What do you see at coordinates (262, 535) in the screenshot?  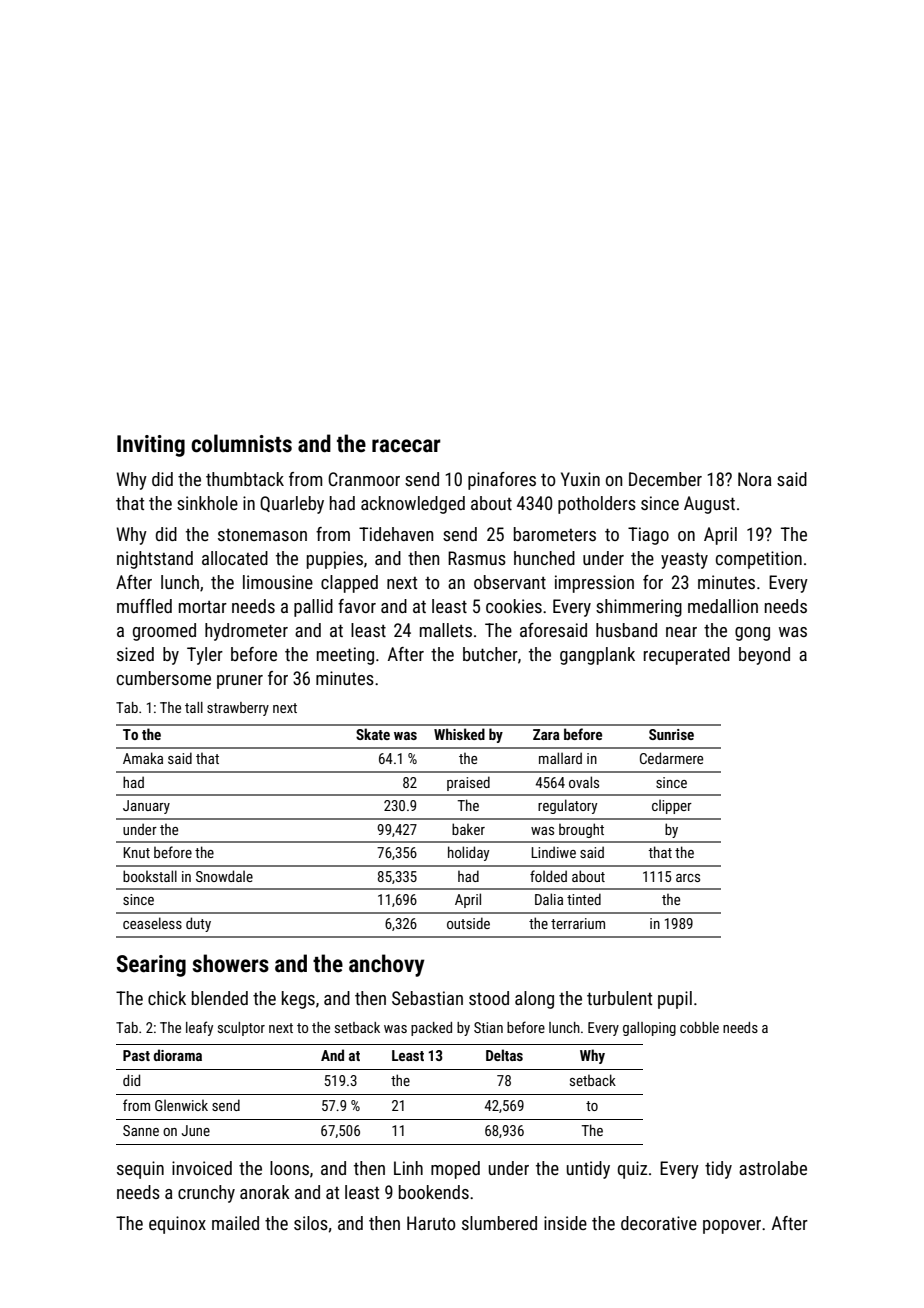 I see `stonemason` at bounding box center [262, 535].
